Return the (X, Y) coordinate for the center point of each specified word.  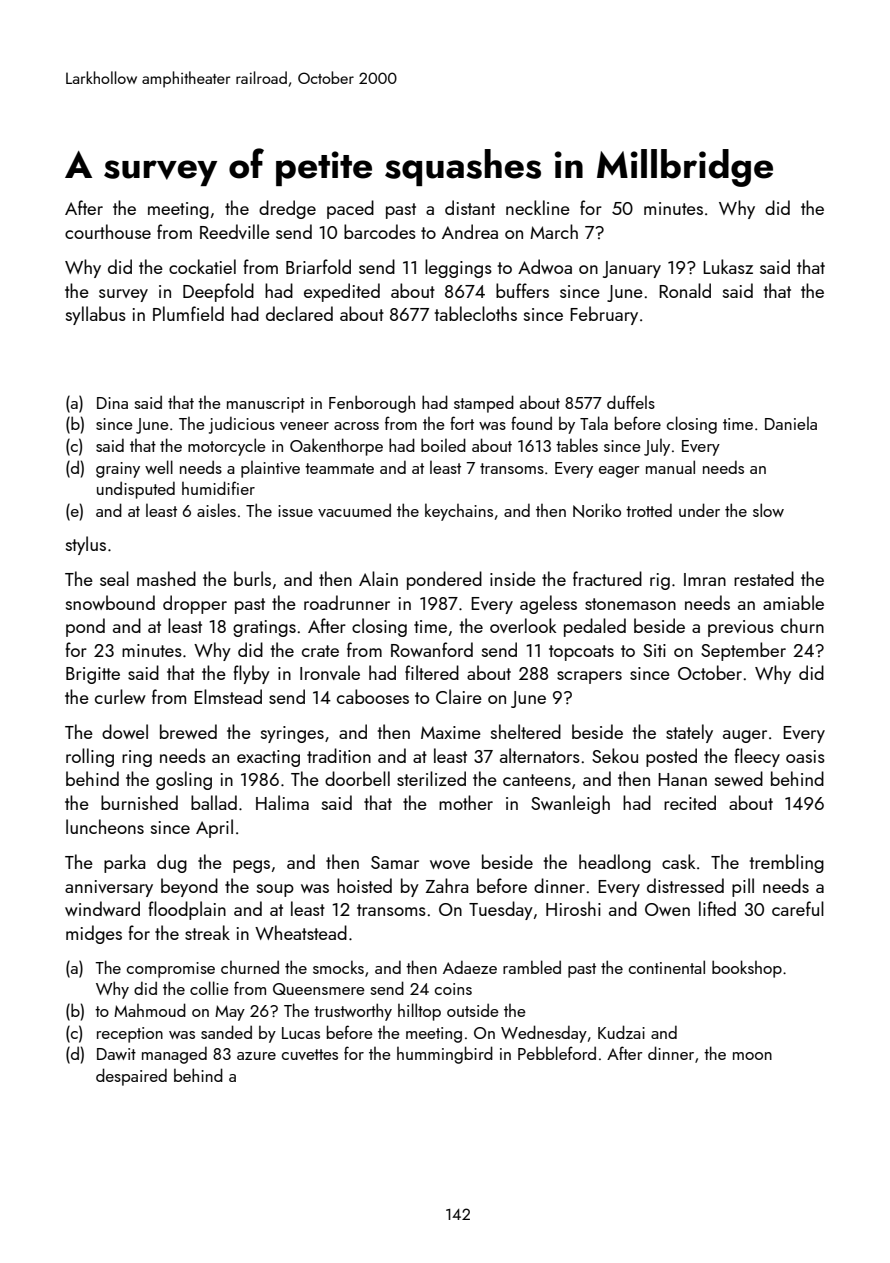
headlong (615, 863)
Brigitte (93, 675)
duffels (631, 402)
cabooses (373, 696)
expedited (342, 292)
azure (256, 1056)
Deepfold (218, 292)
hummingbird (445, 1055)
